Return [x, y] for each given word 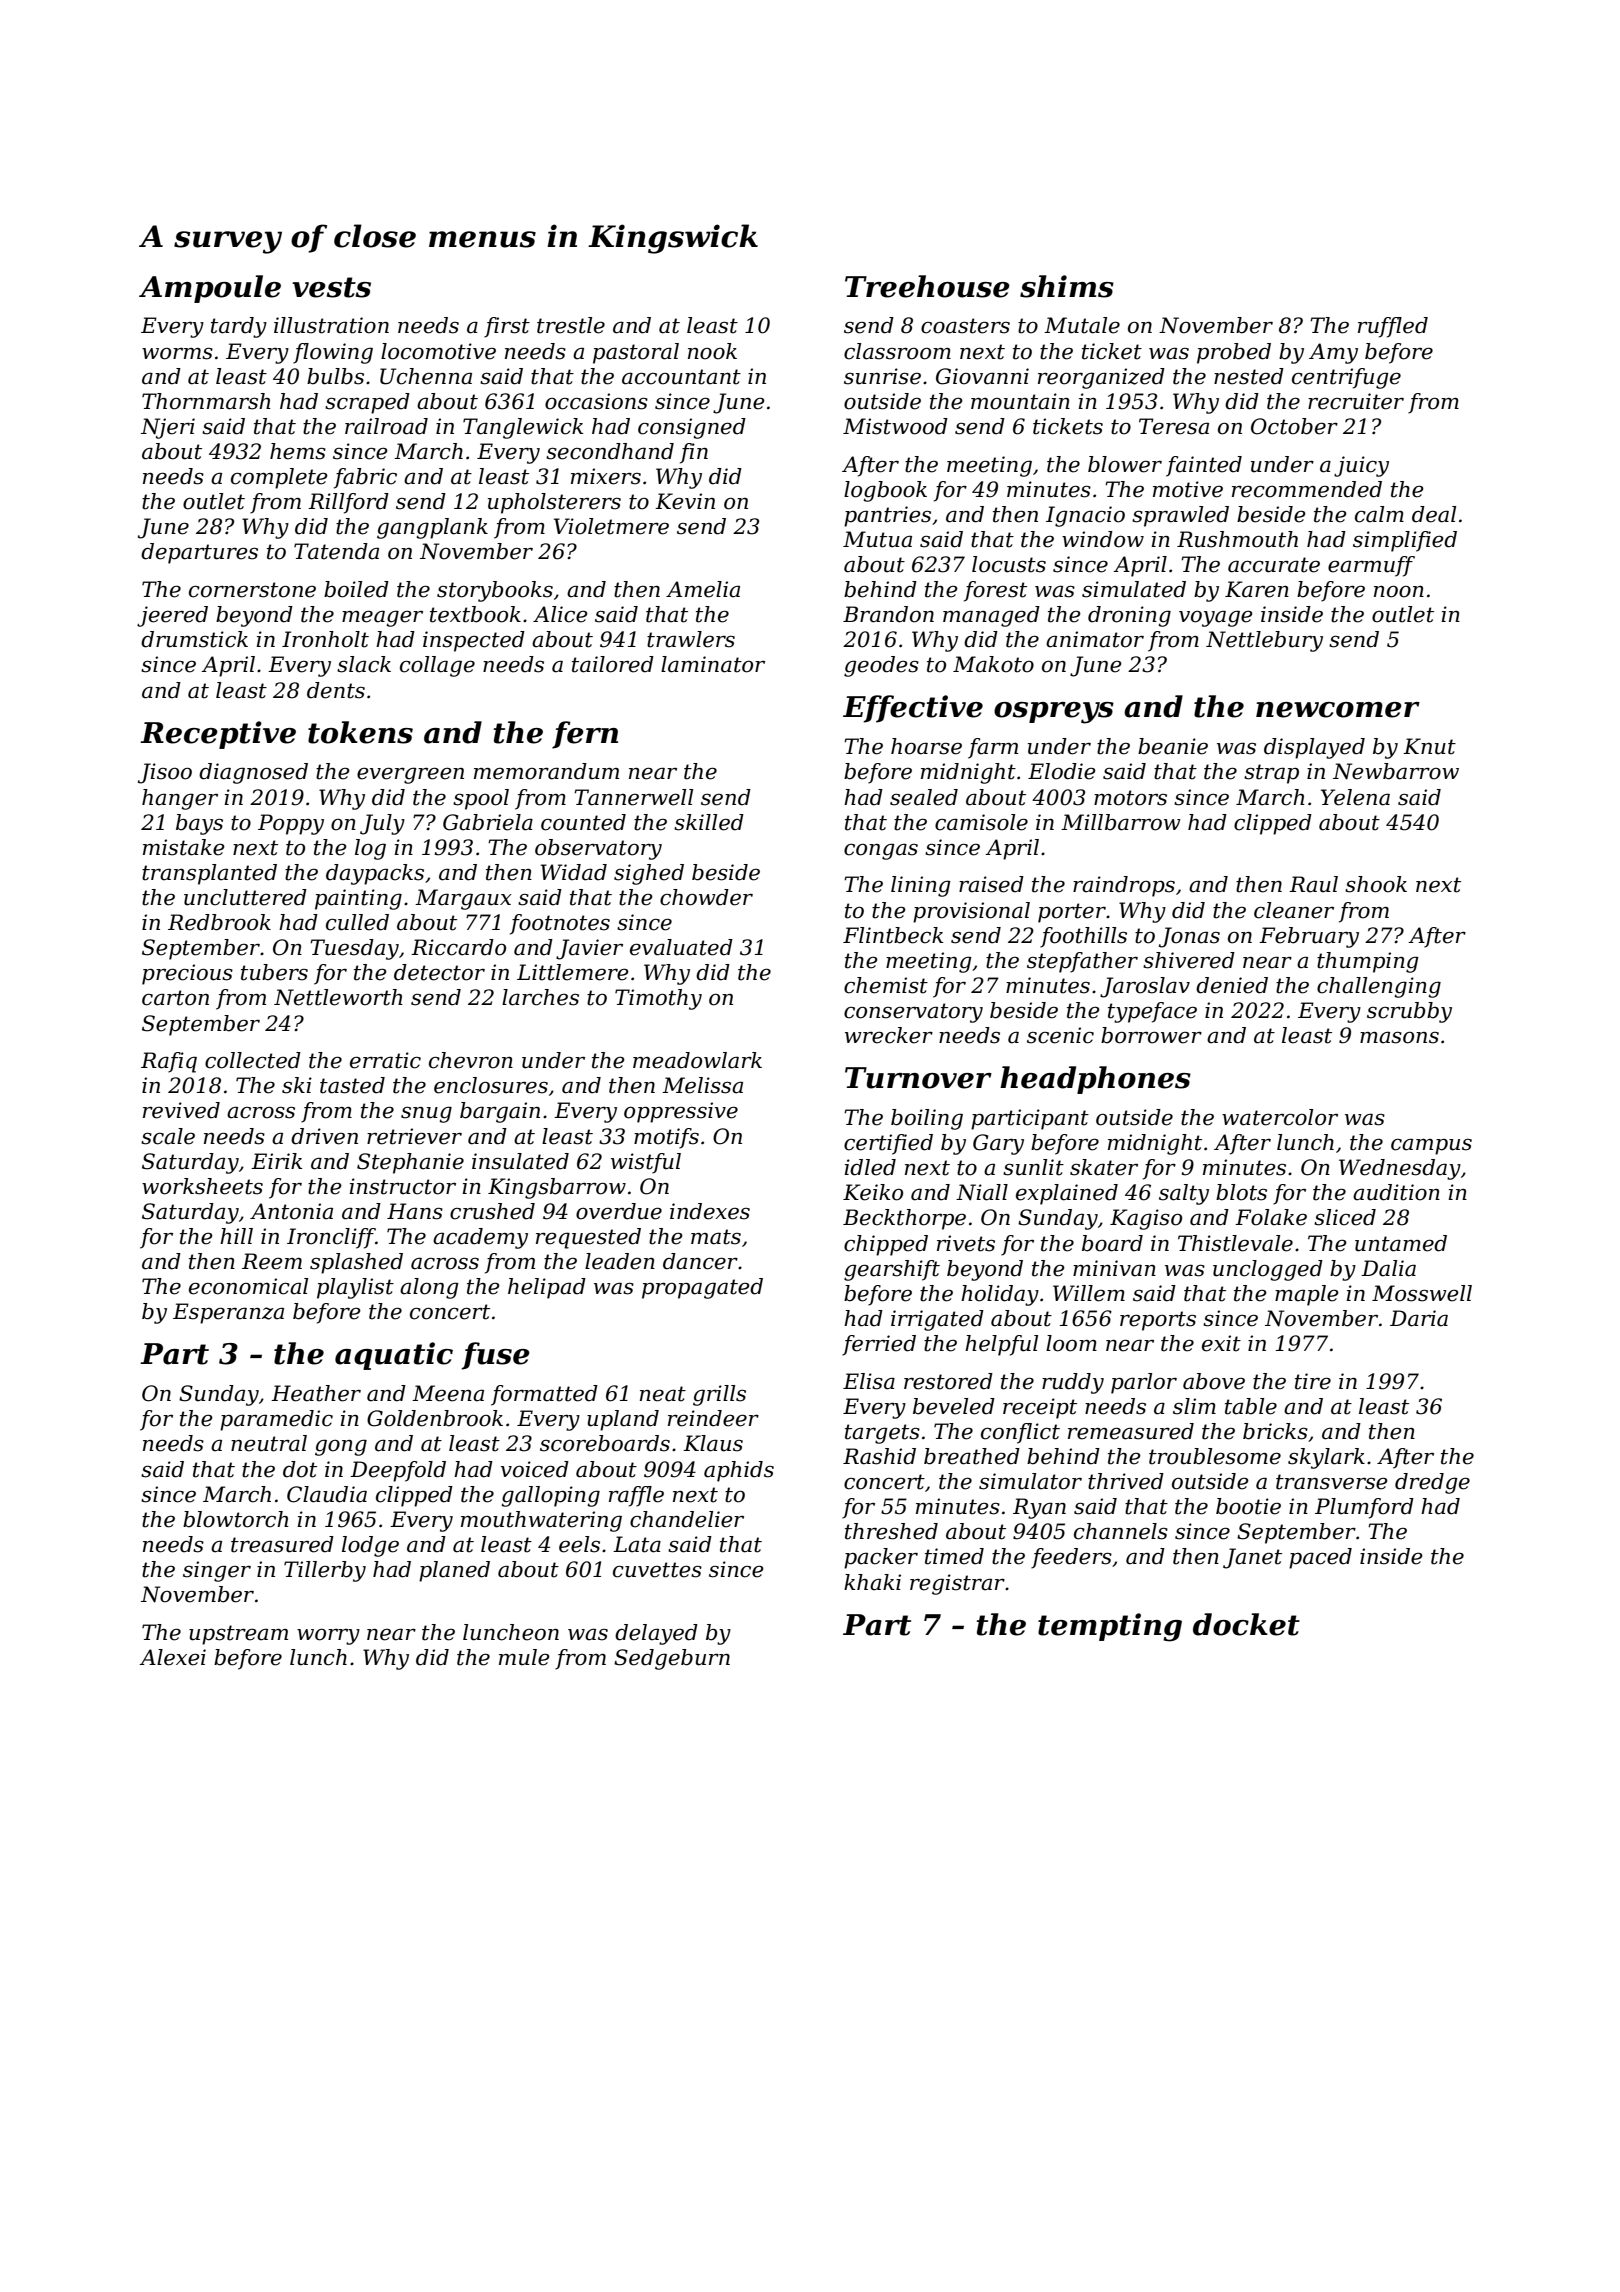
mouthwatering [541, 1521]
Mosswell [1422, 1293]
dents [336, 690]
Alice [560, 614]
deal [1434, 514]
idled [870, 1167]
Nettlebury [1264, 641]
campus [1431, 1146]
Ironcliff [331, 1238]
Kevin [685, 501]
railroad [386, 426]
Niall [982, 1192]
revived [181, 1110]
